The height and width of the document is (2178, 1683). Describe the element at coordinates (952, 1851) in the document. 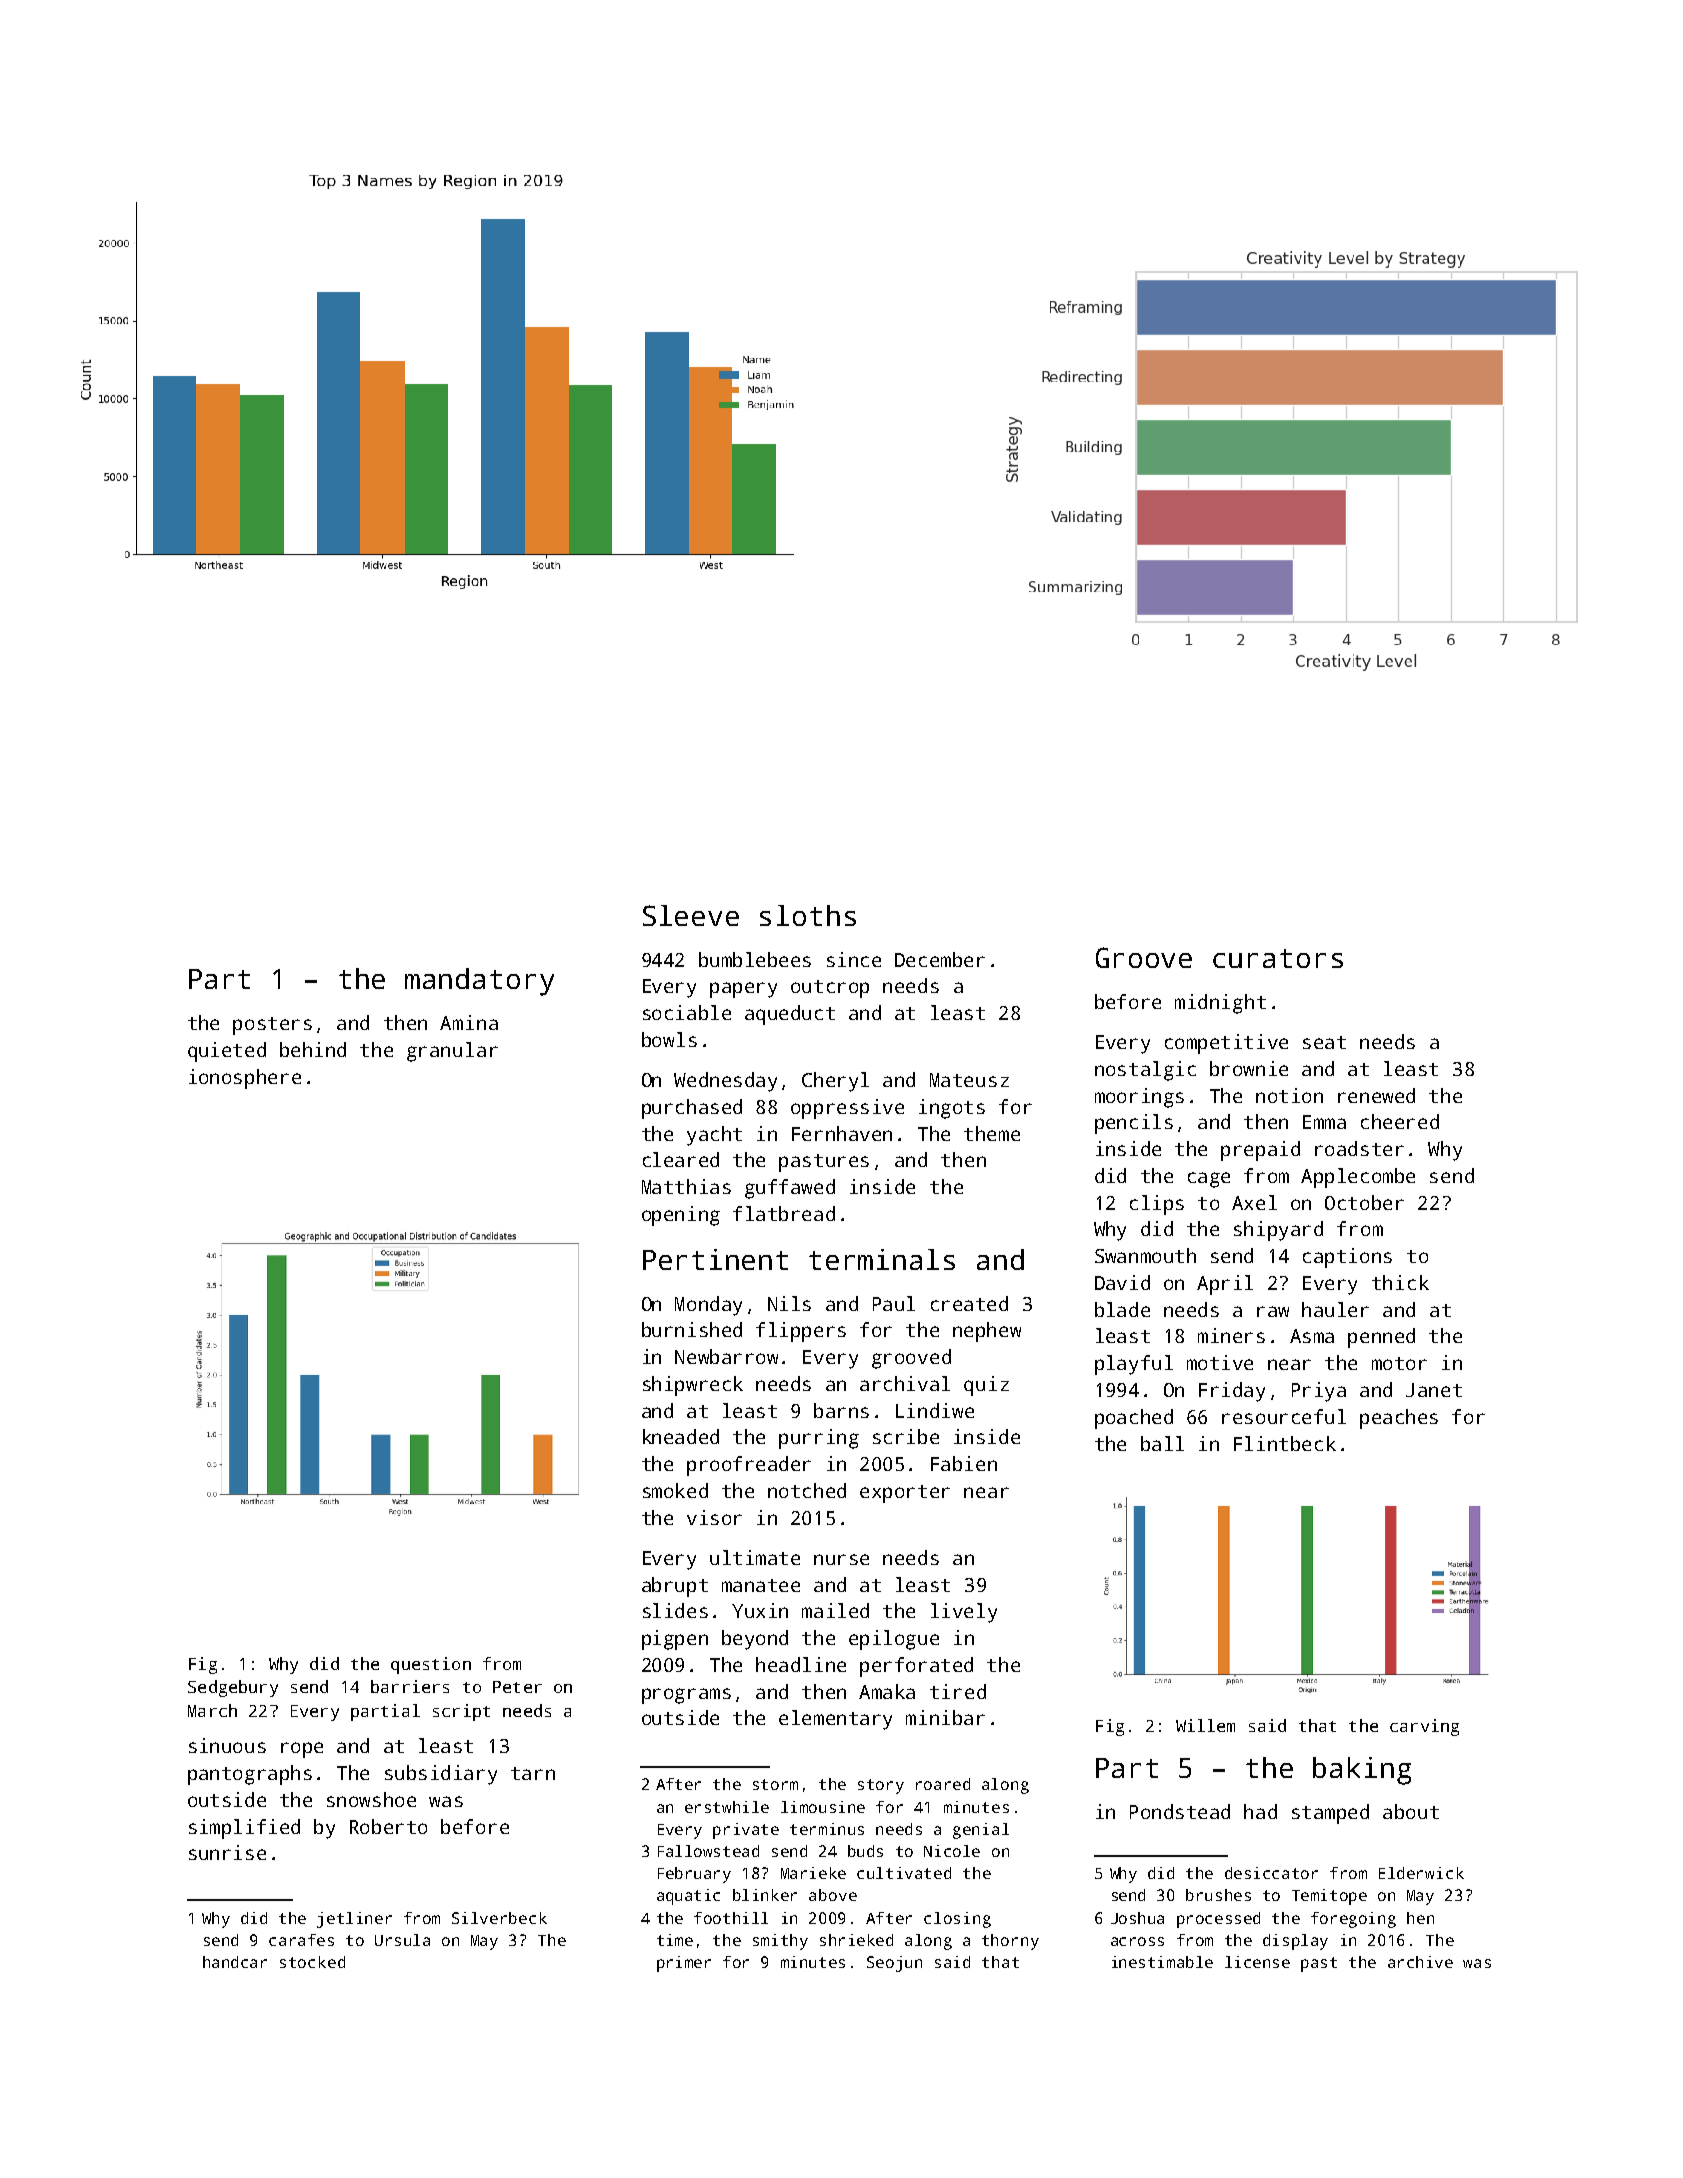

I see `Nicole` at that location.
